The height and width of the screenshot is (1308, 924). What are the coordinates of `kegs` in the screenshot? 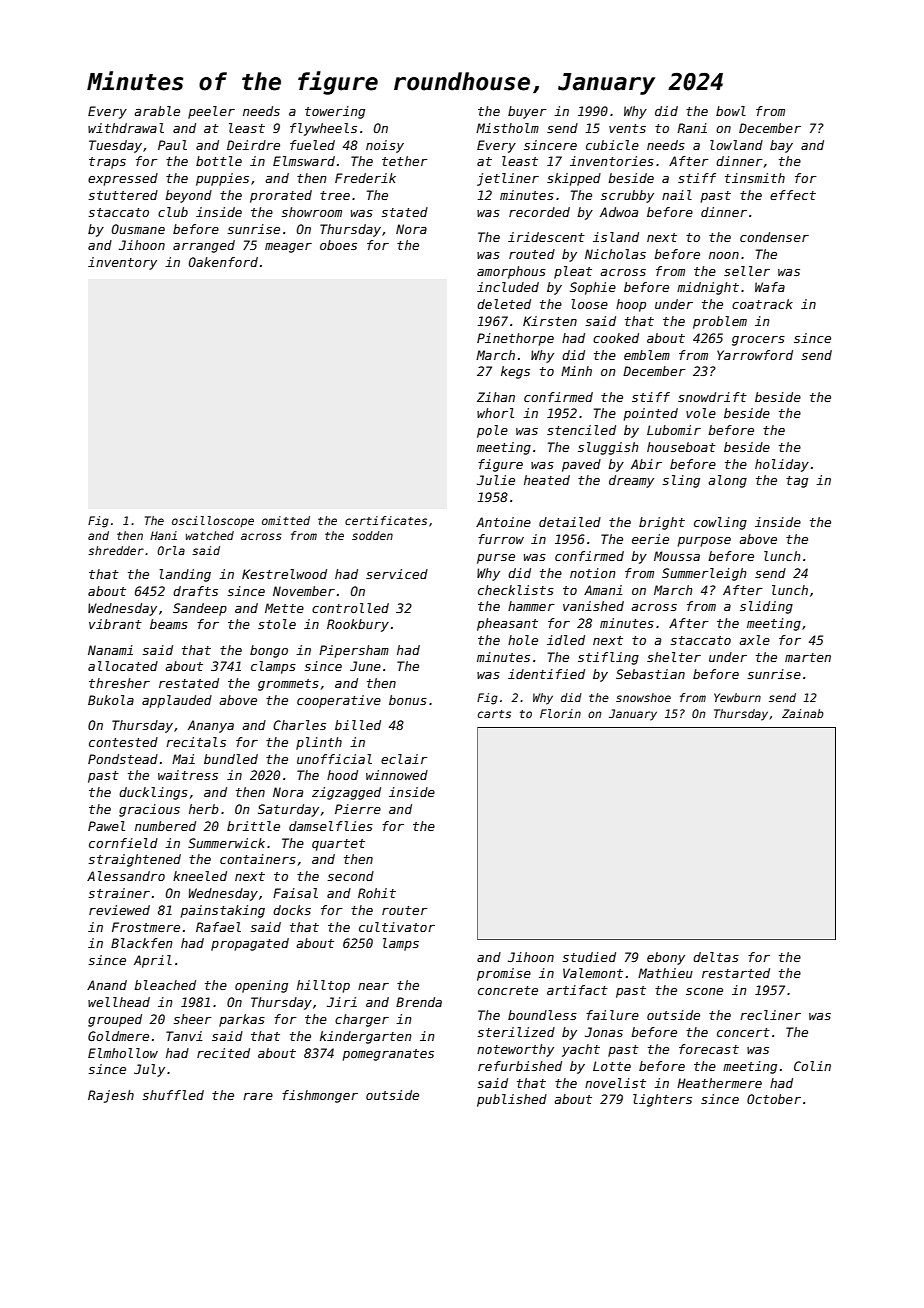 It's located at (515, 372).
